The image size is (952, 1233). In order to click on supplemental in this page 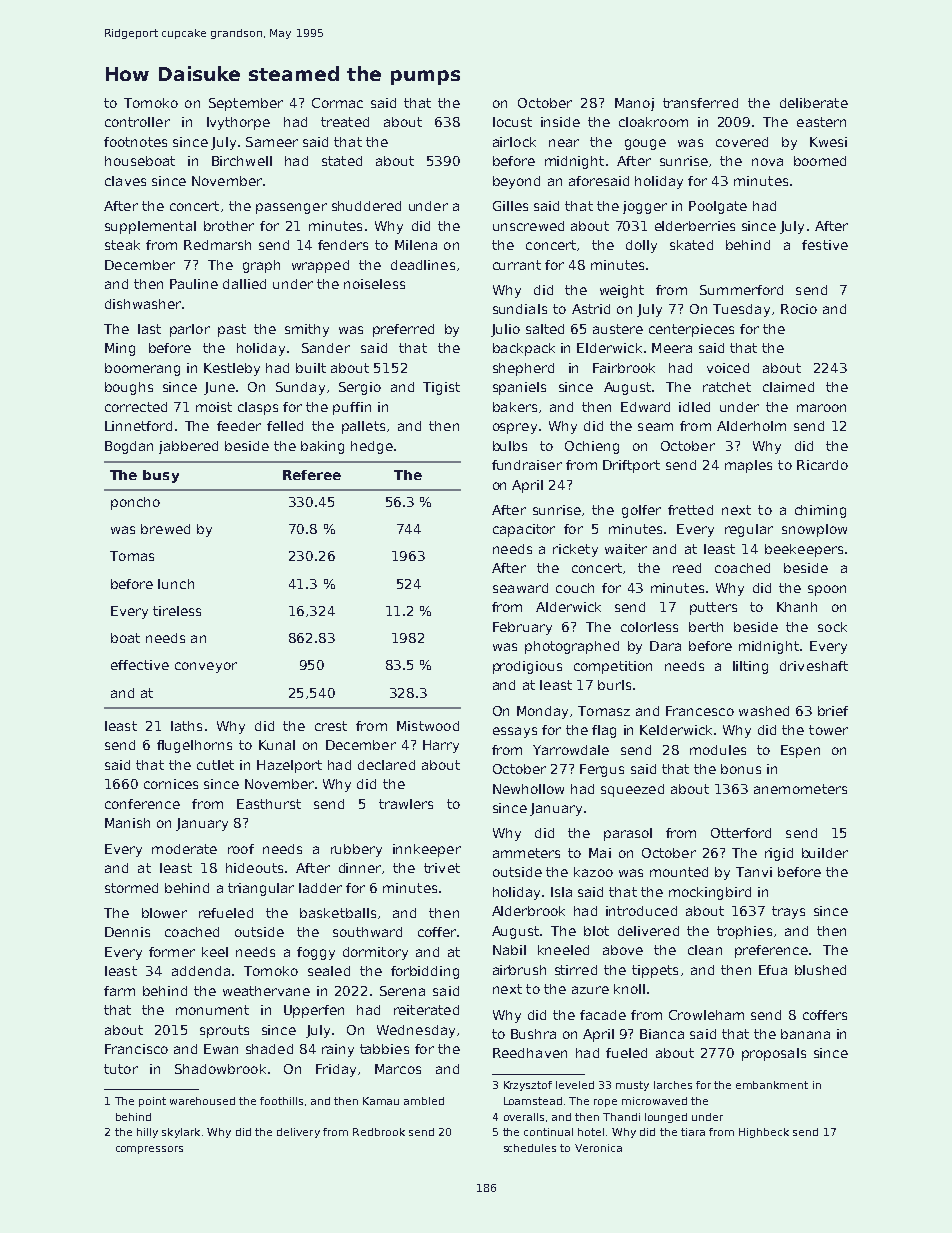, I will do `click(150, 227)`.
